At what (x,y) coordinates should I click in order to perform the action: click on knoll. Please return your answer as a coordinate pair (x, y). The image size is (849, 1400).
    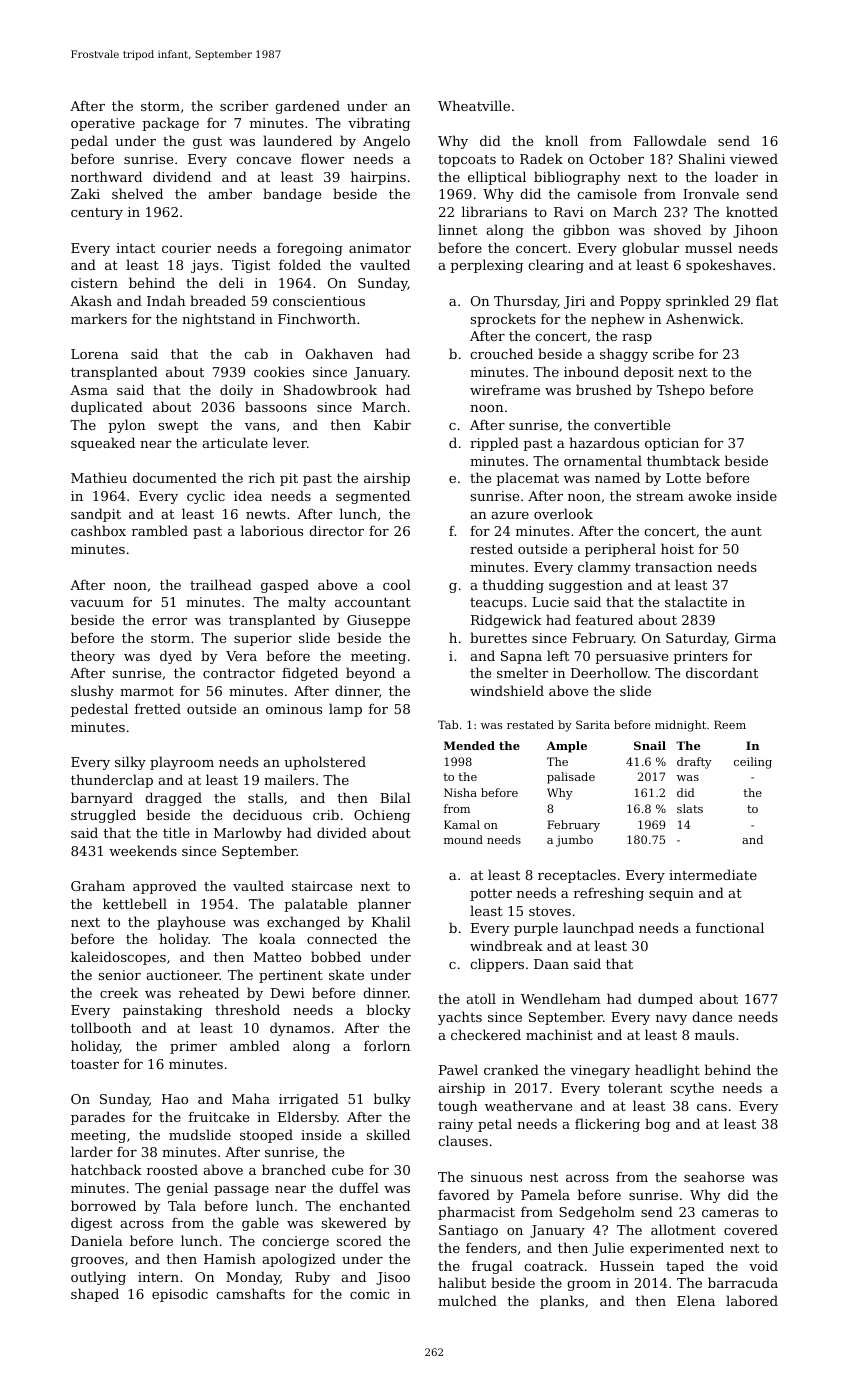
    Looking at the image, I should click on (561, 140).
